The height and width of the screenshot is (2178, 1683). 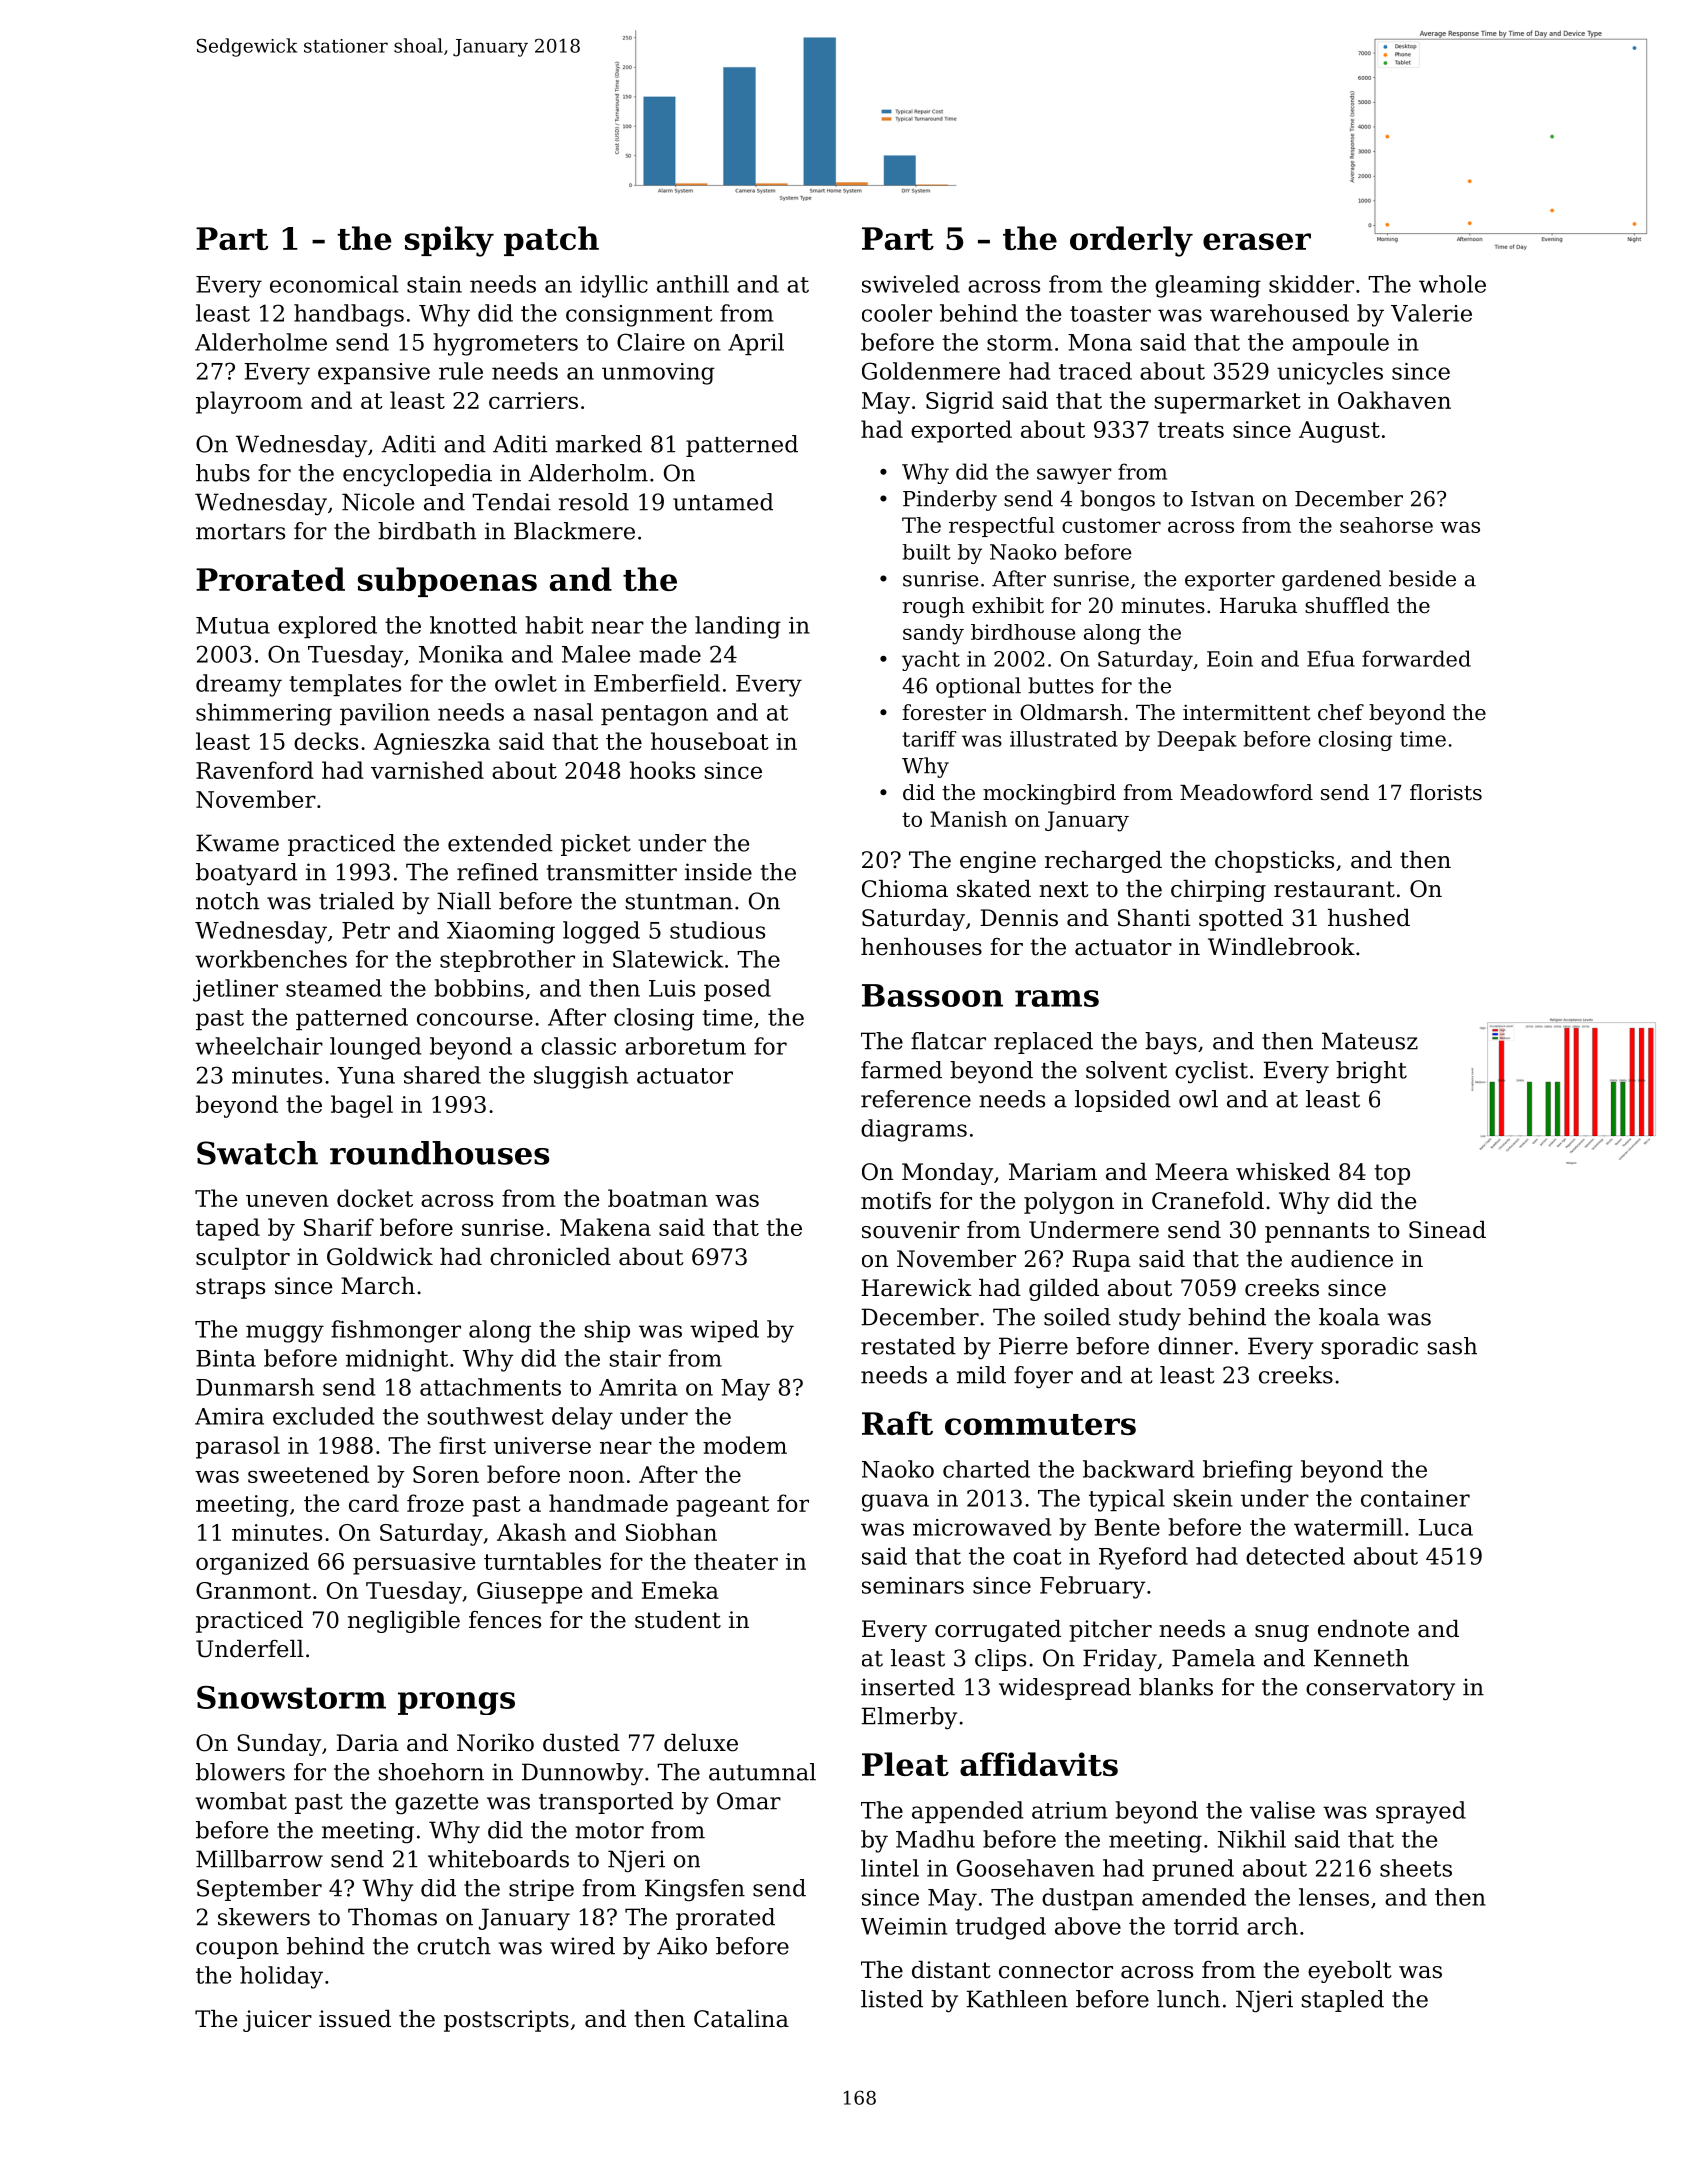 What do you see at coordinates (1053, 1172) in the screenshot?
I see `Mariam` at bounding box center [1053, 1172].
